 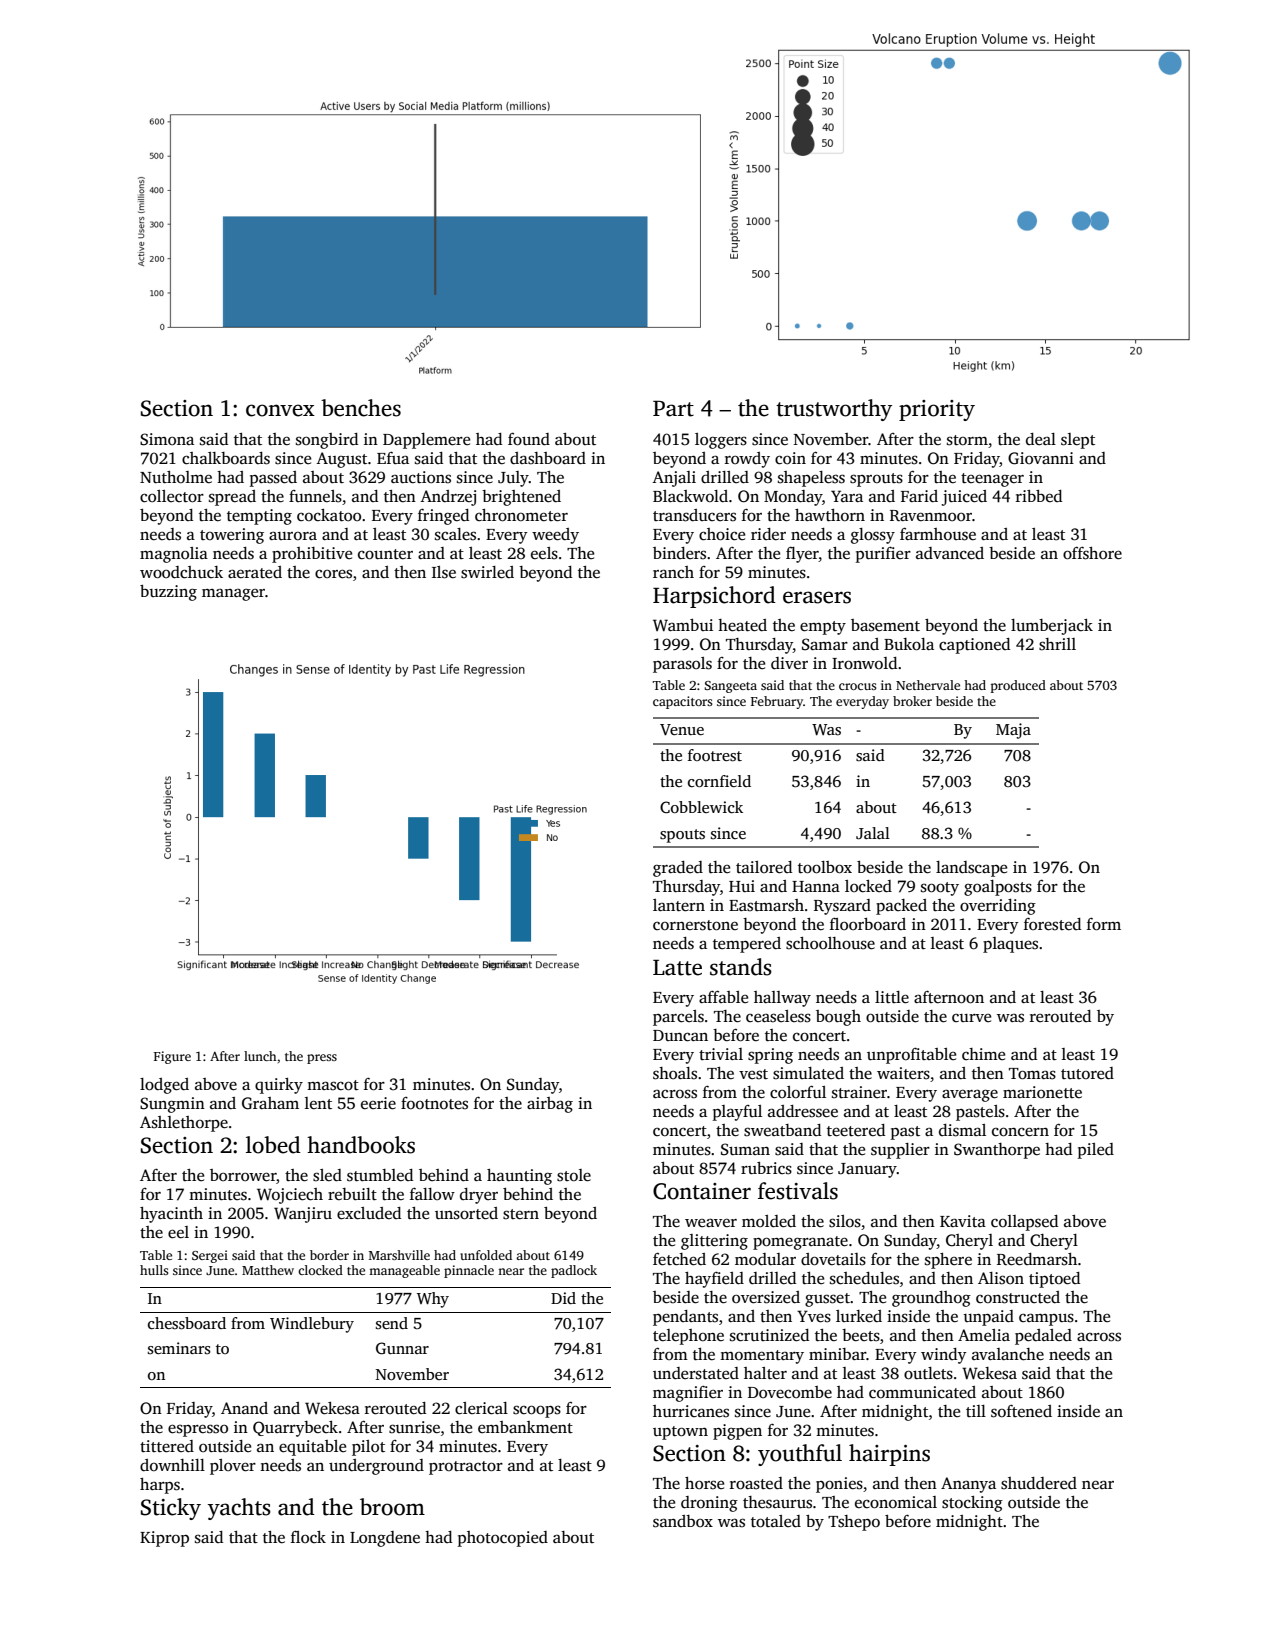 What do you see at coordinates (678, 869) in the screenshot?
I see `graded` at bounding box center [678, 869].
